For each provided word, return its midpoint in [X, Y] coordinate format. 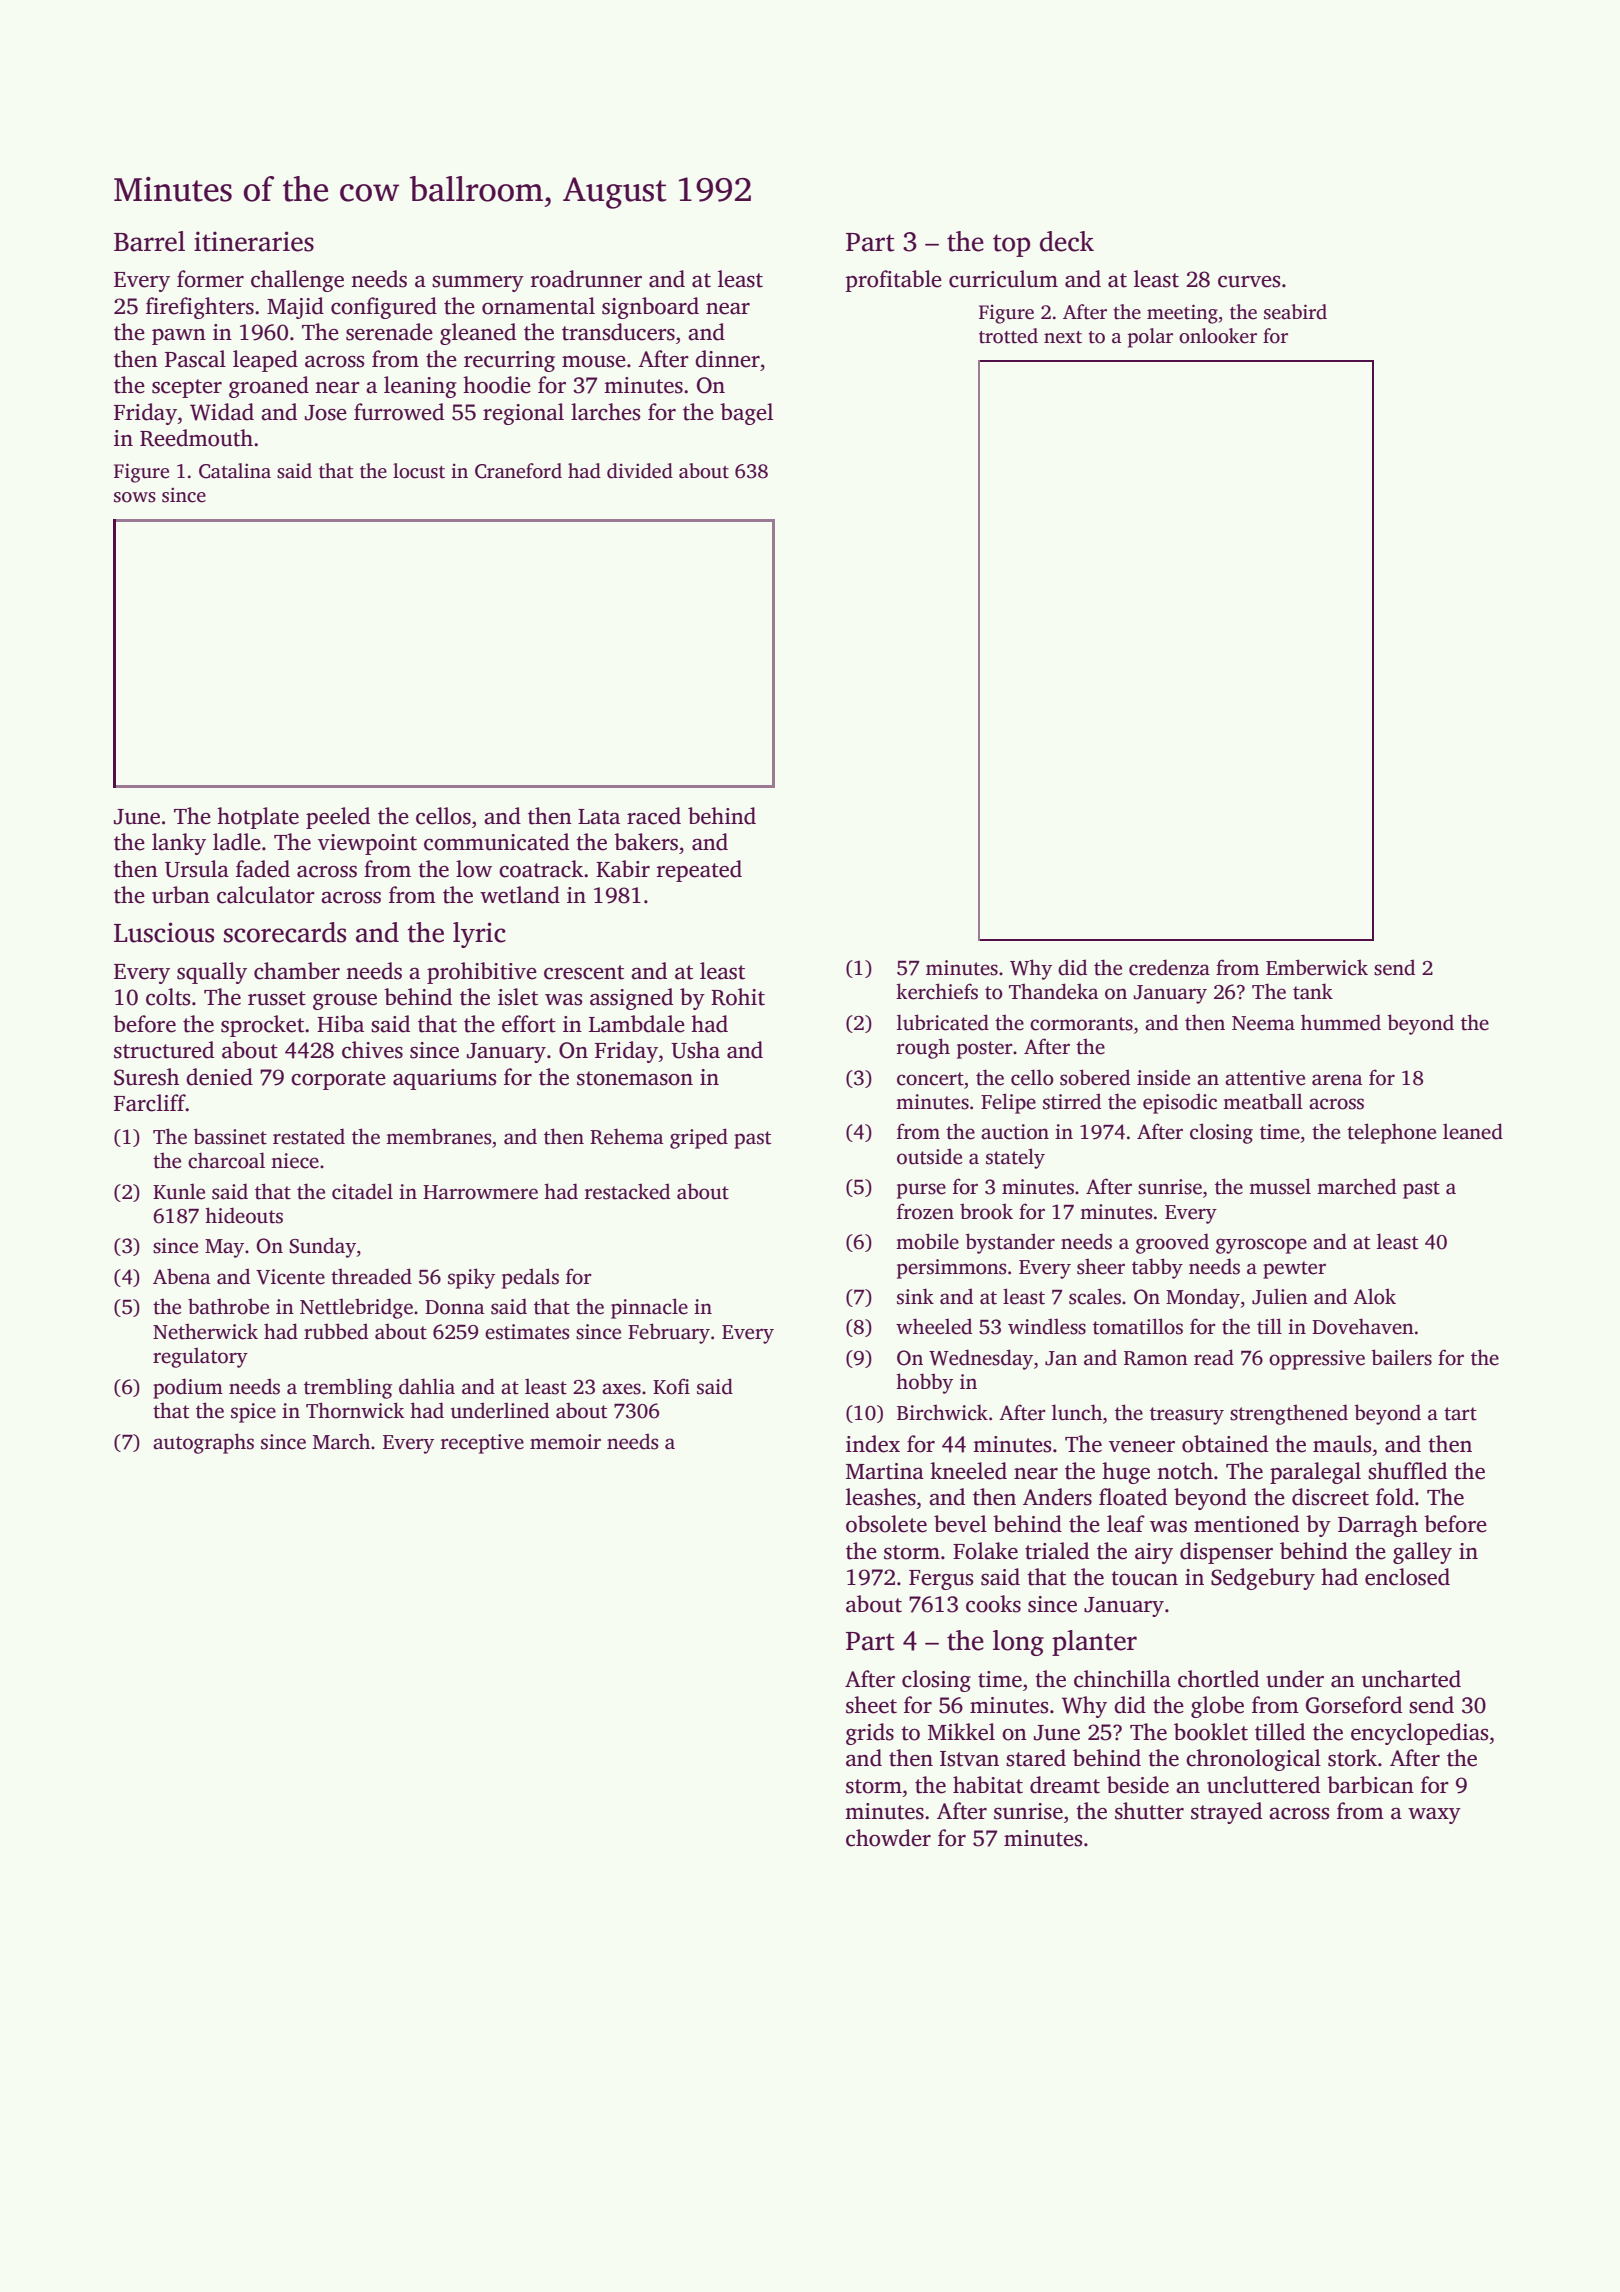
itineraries [254, 241]
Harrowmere [480, 1192]
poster [985, 1050]
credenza [1169, 967]
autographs [203, 1443]
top [1011, 245]
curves [1249, 282]
